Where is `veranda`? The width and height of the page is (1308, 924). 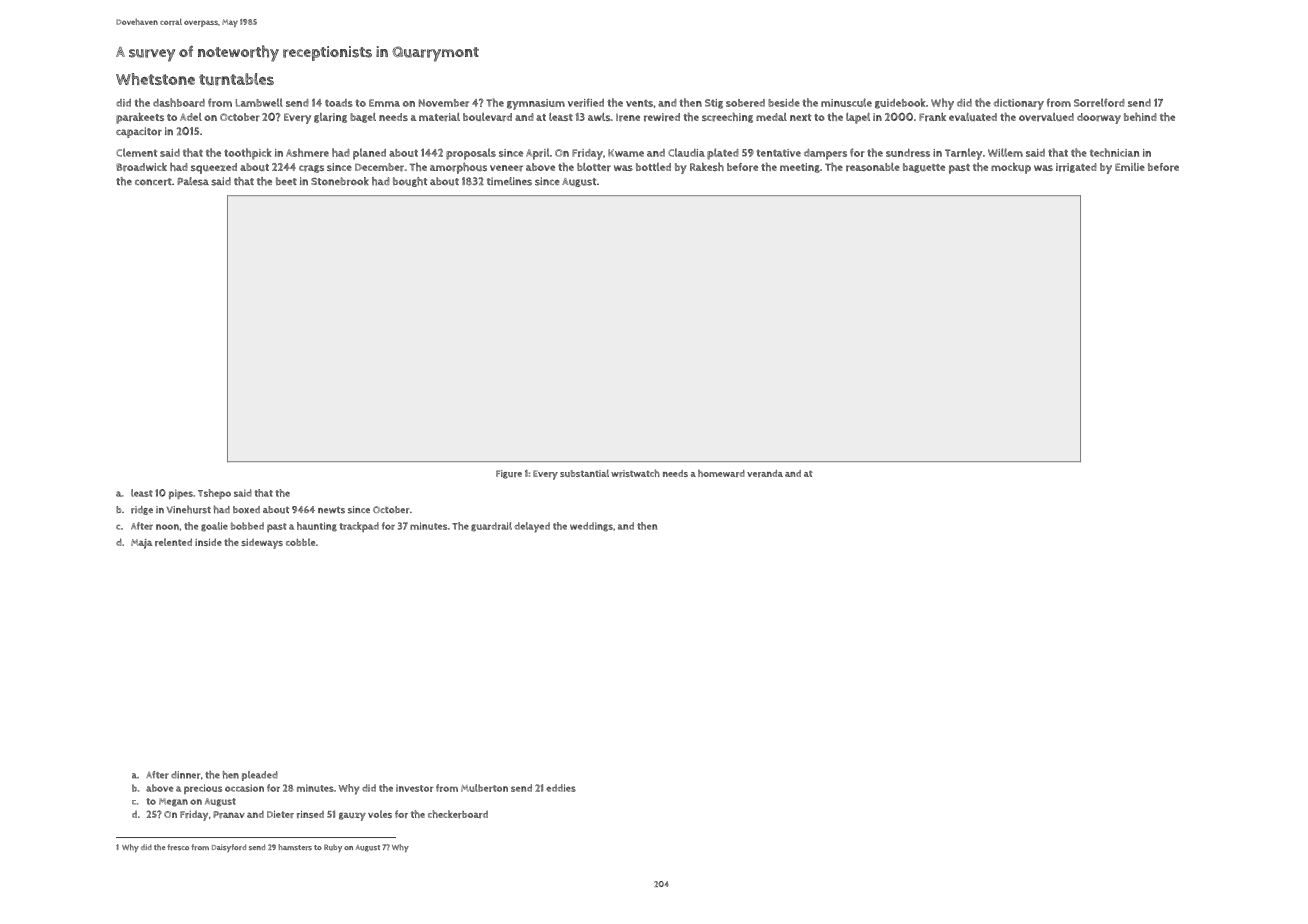 veranda is located at coordinates (765, 473).
